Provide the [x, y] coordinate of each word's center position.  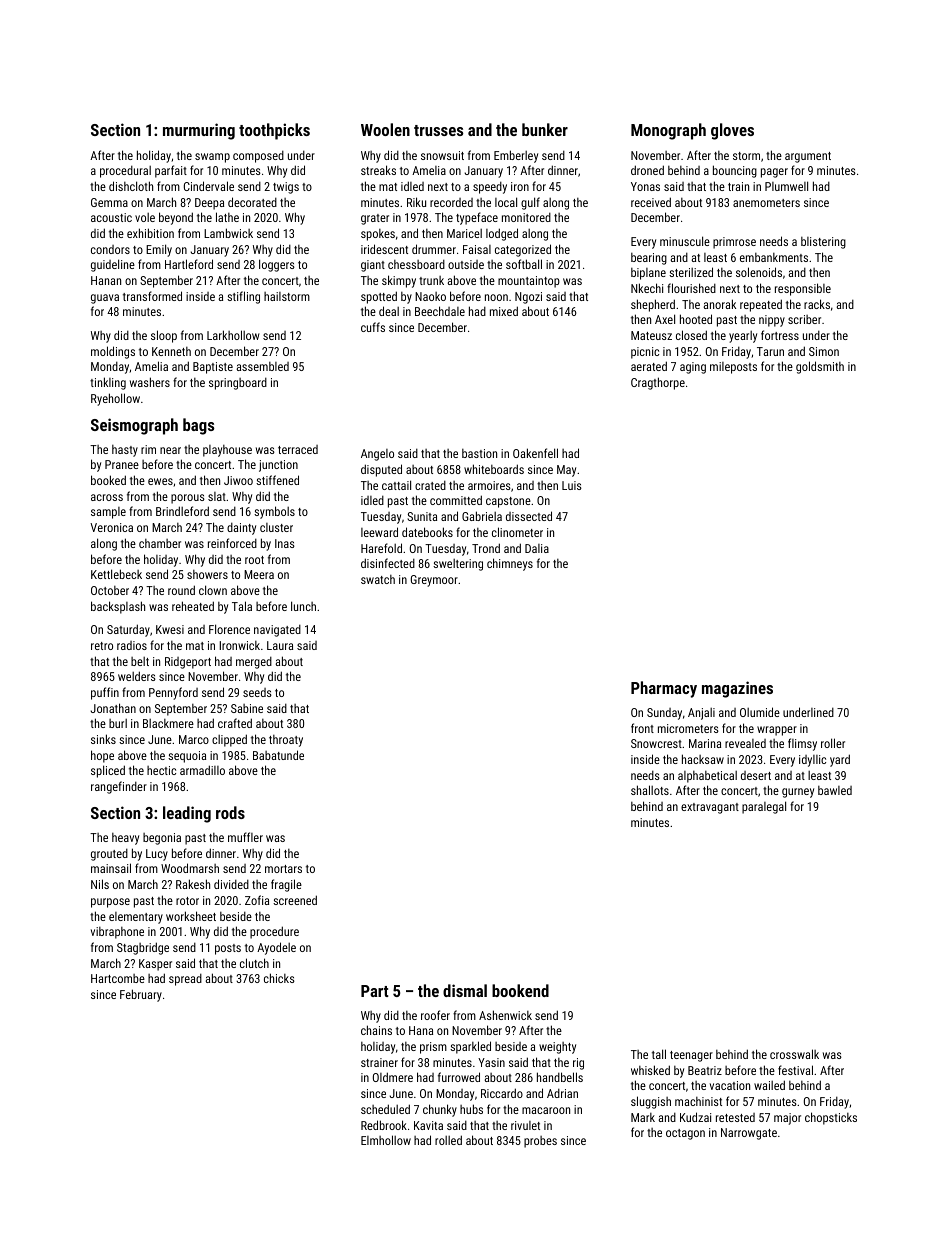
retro [102, 646]
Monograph [668, 131]
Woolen [385, 129]
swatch [378, 579]
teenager [691, 1056]
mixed [504, 311]
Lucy [157, 855]
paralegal [764, 807]
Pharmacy [664, 689]
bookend [520, 990]
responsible [803, 289]
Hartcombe [118, 978]
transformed [152, 296]
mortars [283, 869]
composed [258, 156]
